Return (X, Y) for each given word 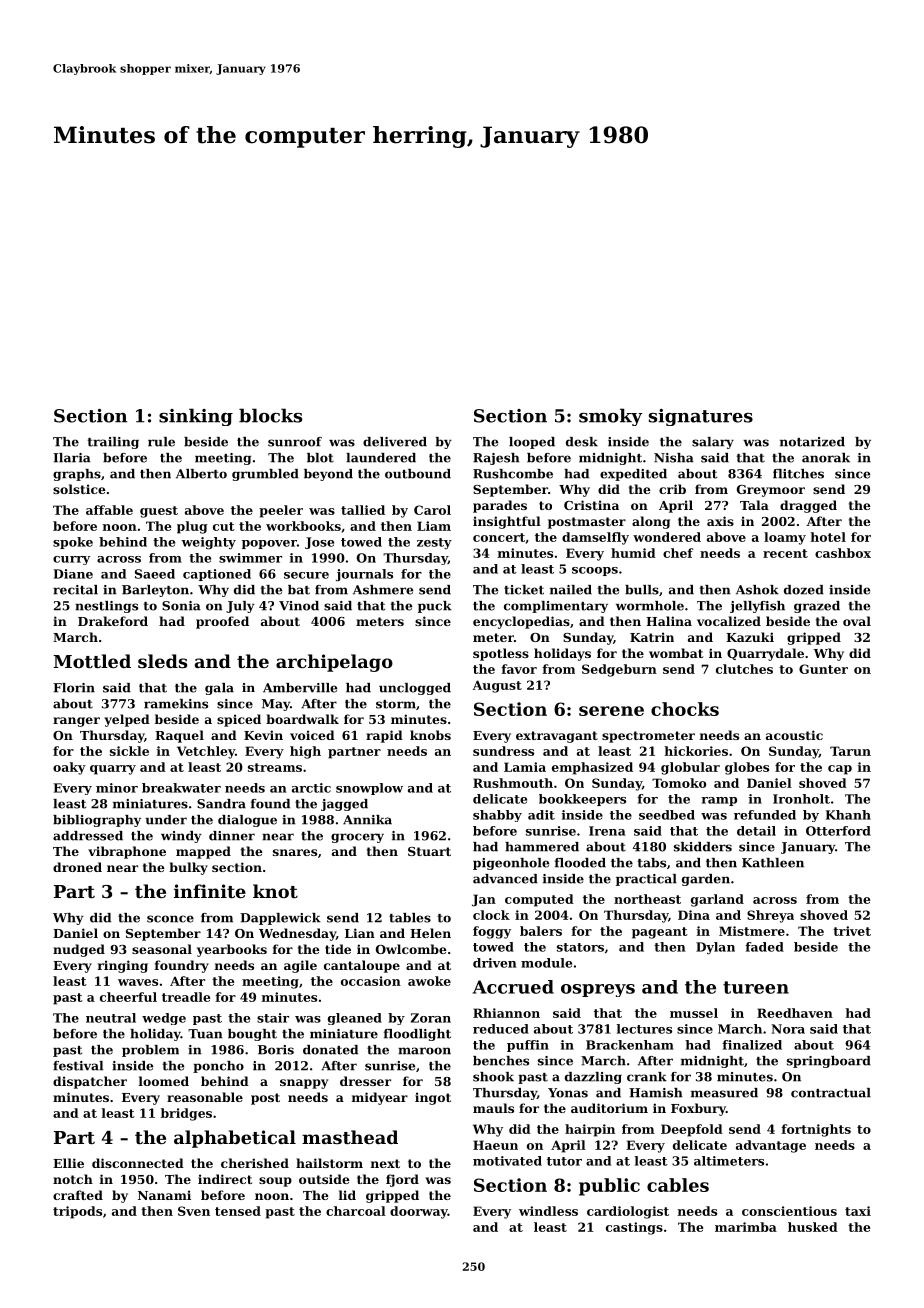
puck (435, 607)
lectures (644, 1029)
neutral (111, 1018)
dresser (365, 1081)
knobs (430, 735)
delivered (395, 442)
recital (75, 590)
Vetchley (206, 752)
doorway (419, 1212)
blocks (270, 415)
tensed (238, 1211)
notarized (812, 442)
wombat (676, 653)
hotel (828, 537)
